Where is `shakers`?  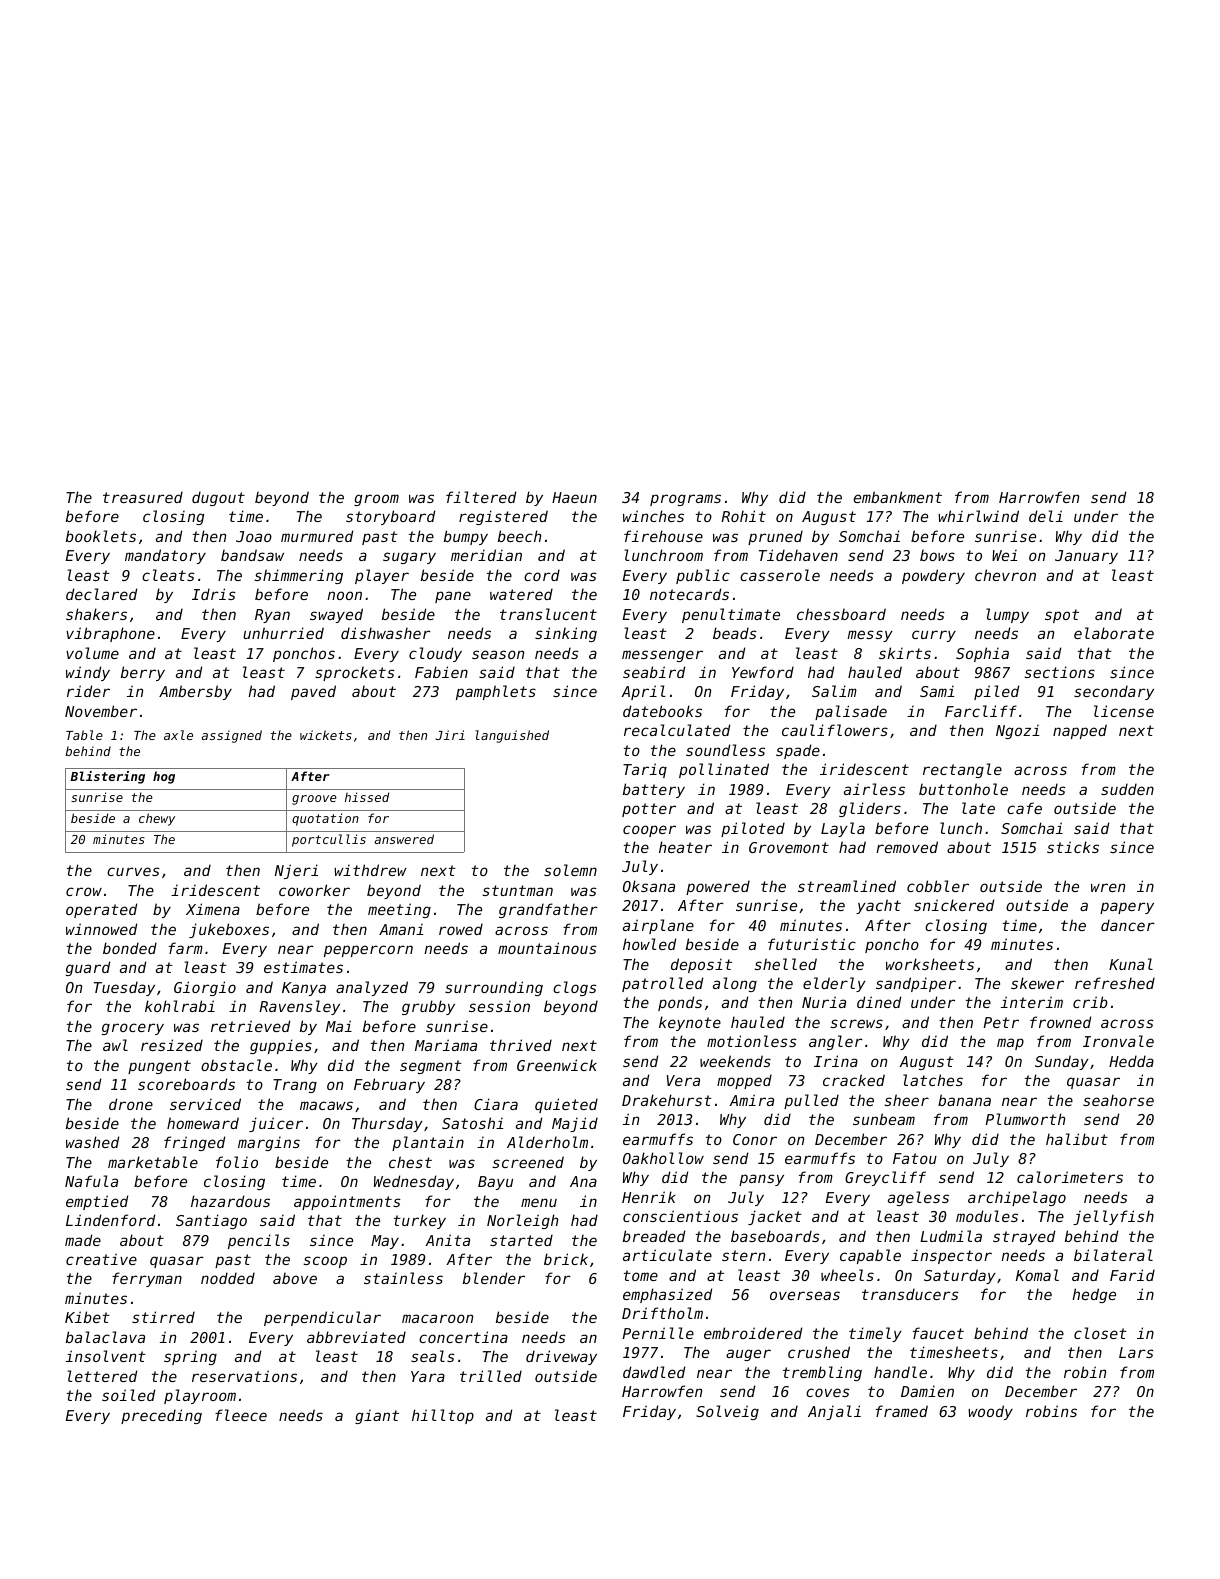 shakers is located at coordinates (96, 614).
